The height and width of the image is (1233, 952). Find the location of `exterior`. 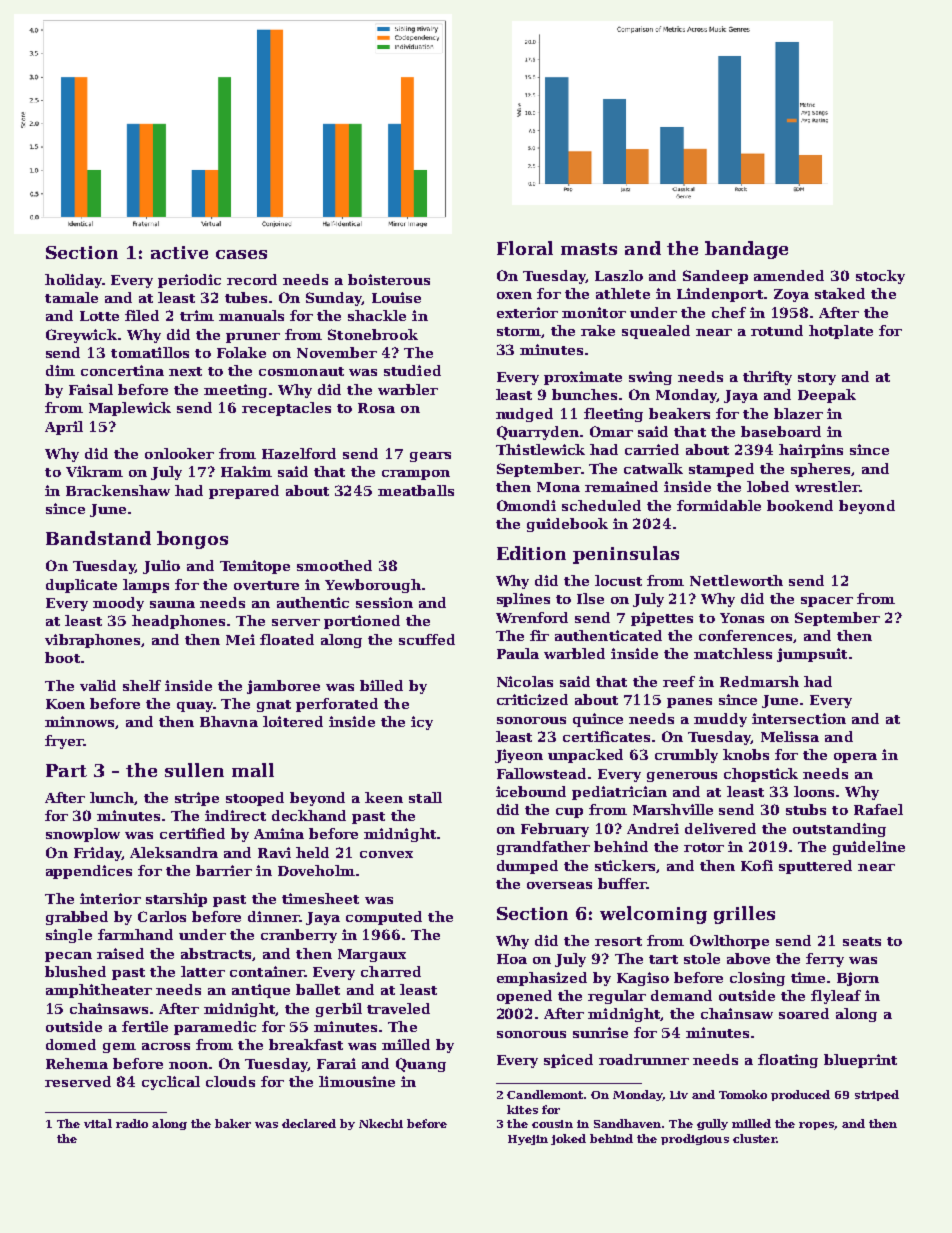

exterior is located at coordinates (527, 312).
